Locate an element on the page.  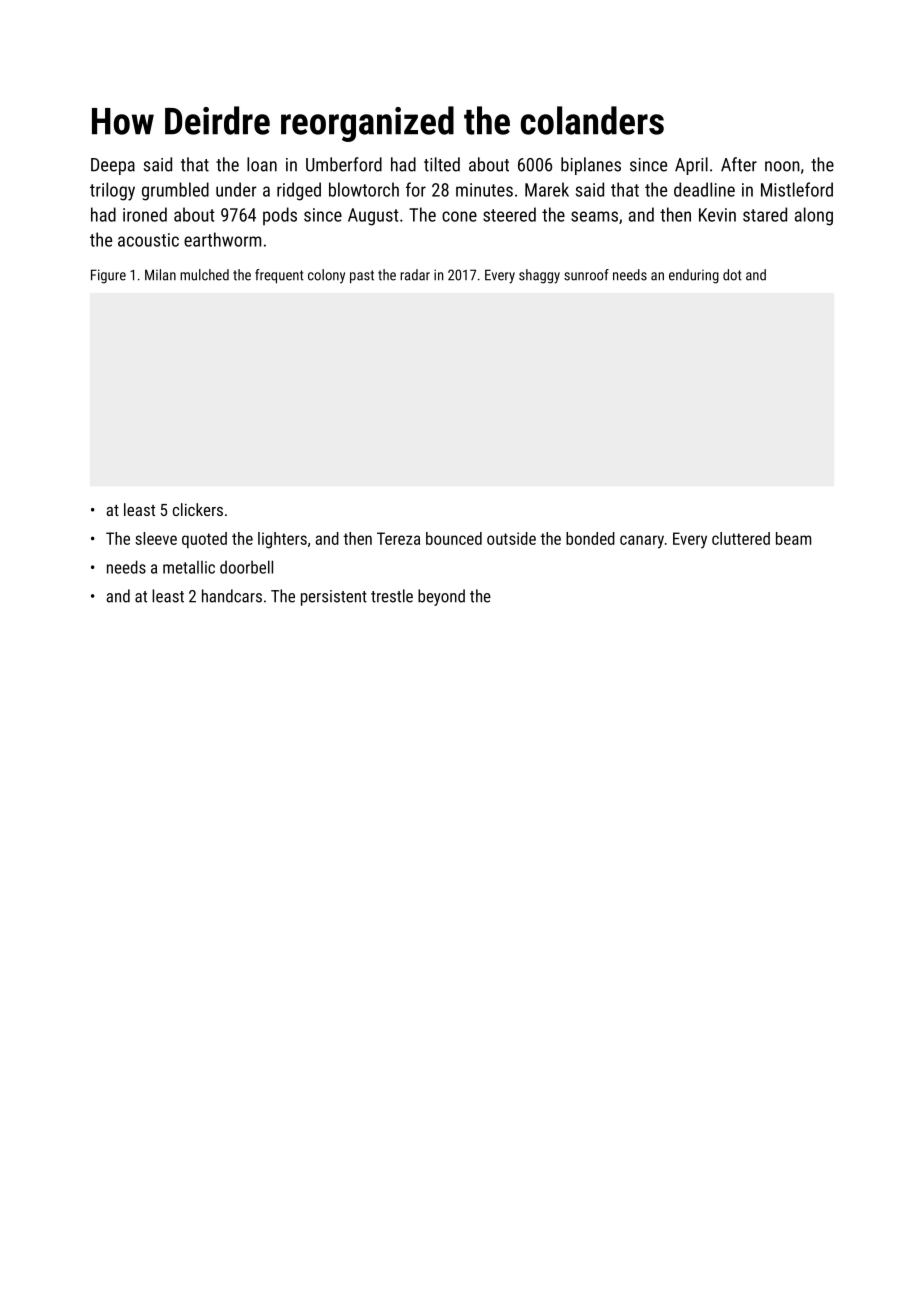
grumbled is located at coordinates (175, 191).
